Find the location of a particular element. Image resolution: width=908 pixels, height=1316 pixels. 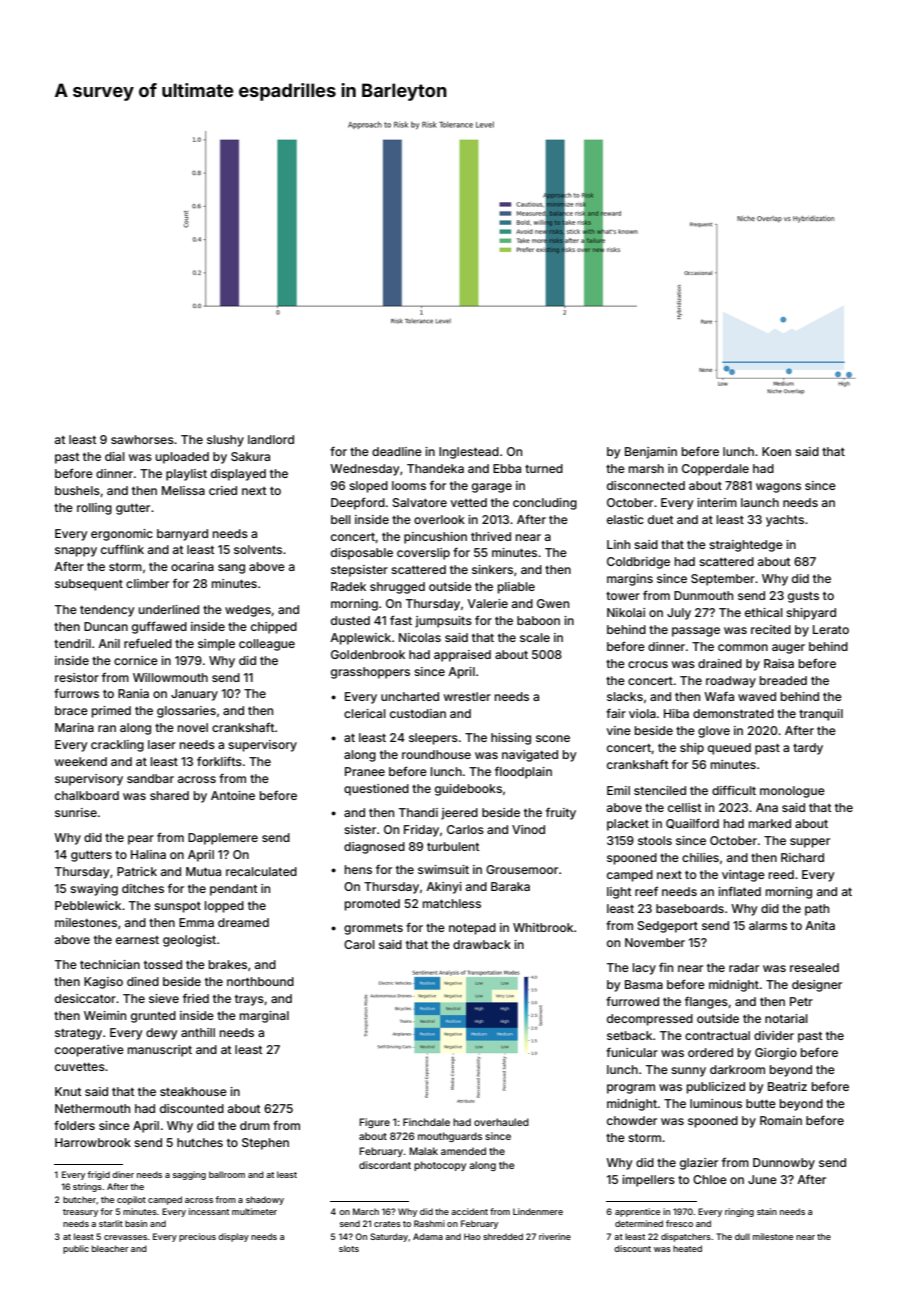

Koen is located at coordinates (776, 451).
